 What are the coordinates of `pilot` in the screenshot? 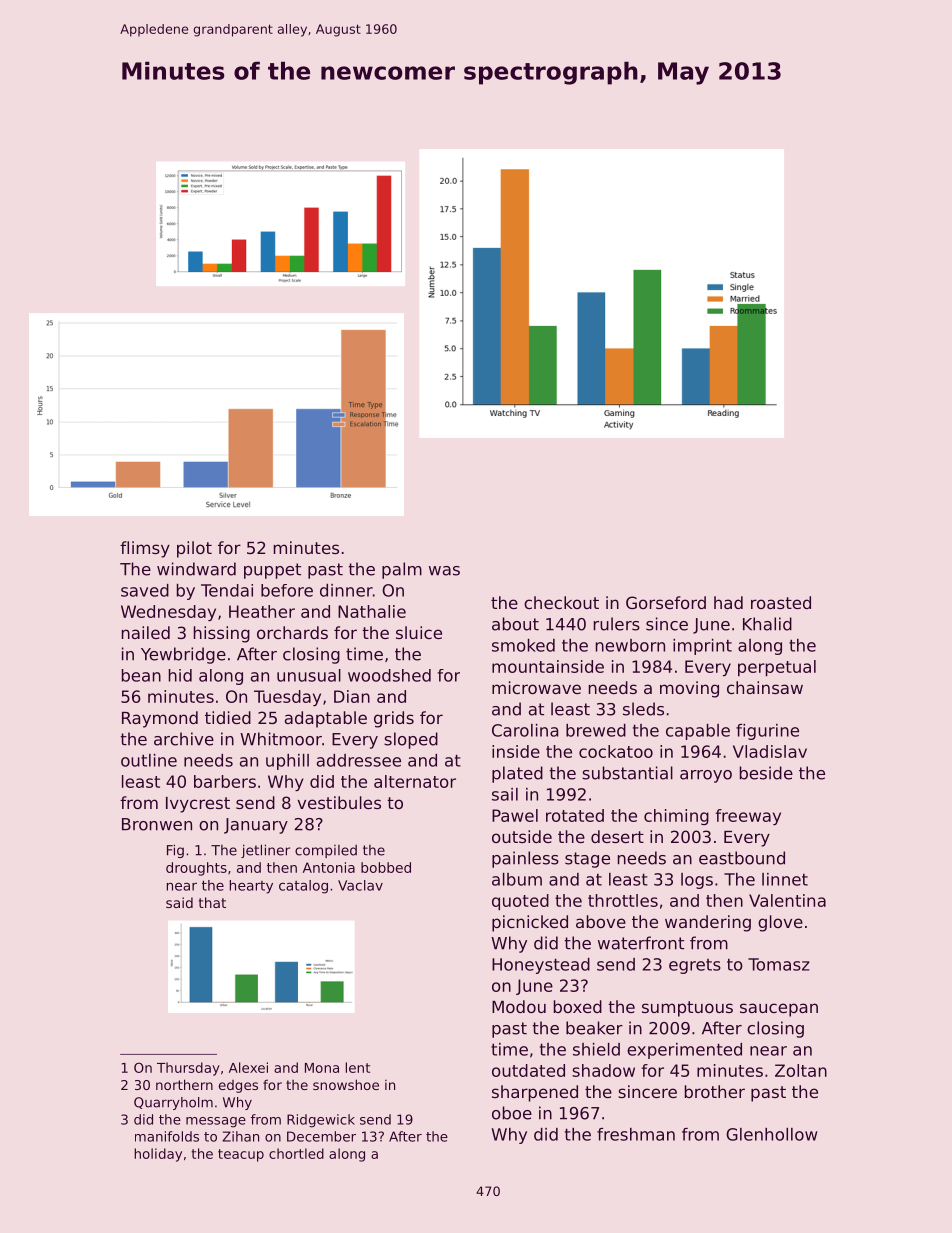 It's located at (194, 549).
